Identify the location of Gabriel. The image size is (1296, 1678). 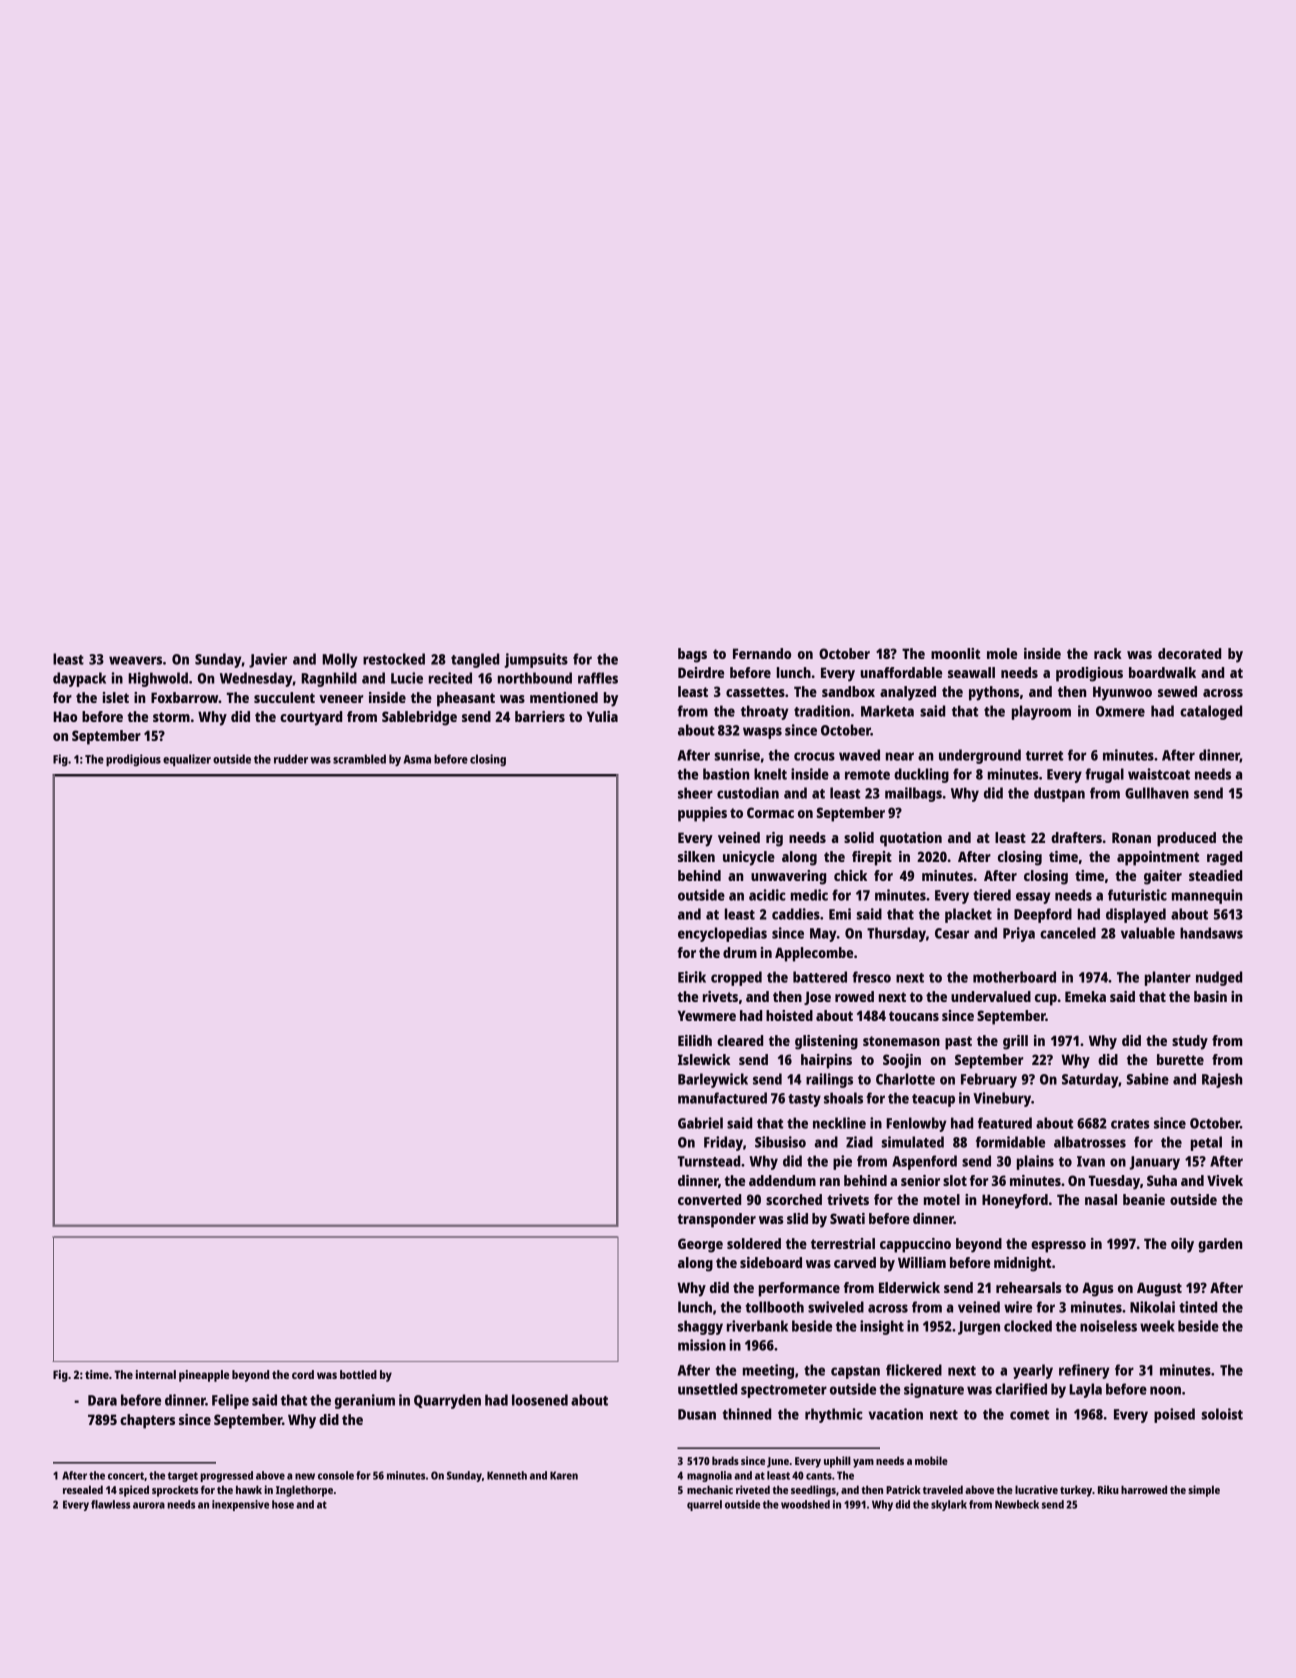
(700, 1123).
